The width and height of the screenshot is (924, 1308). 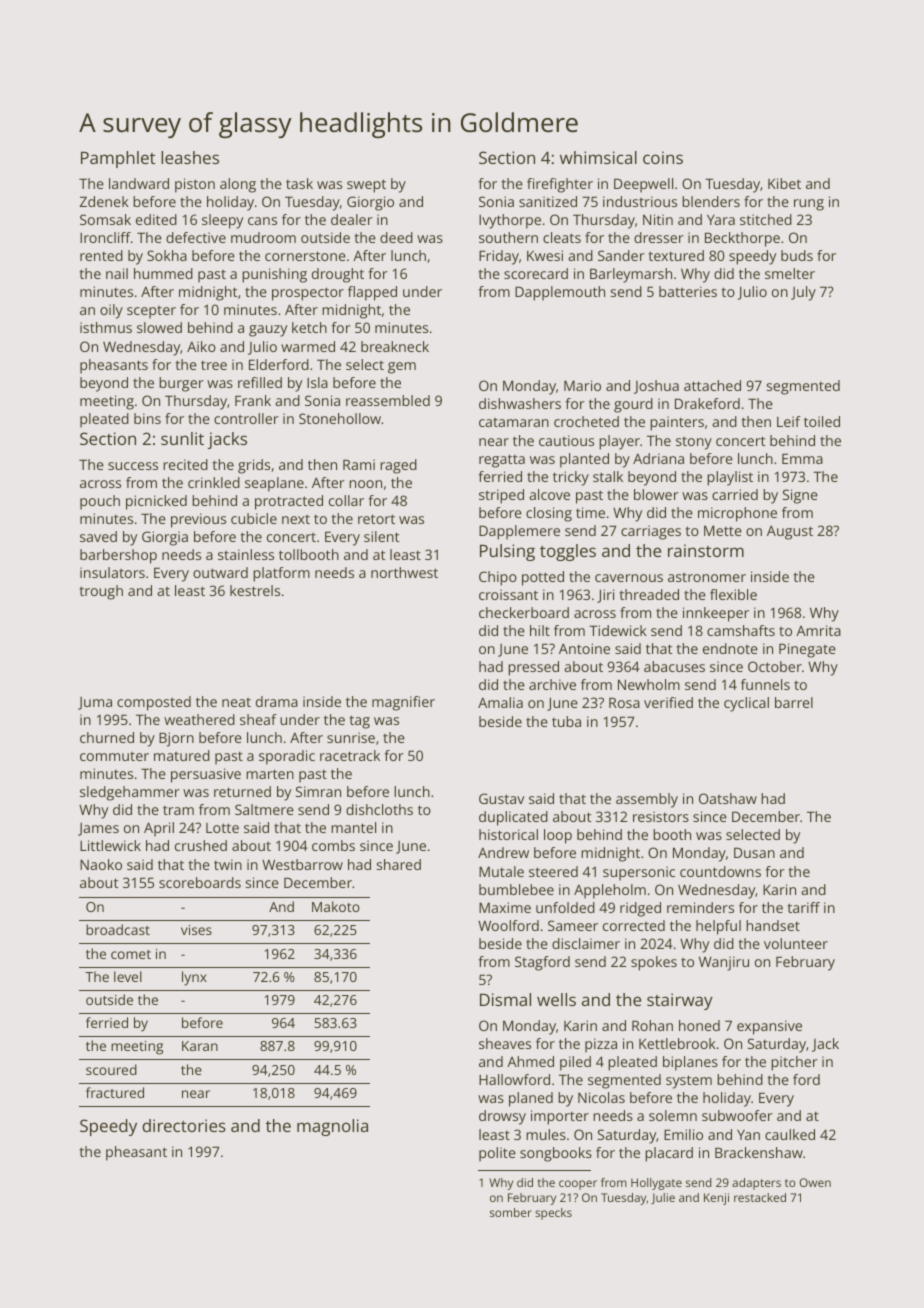 What do you see at coordinates (716, 614) in the screenshot?
I see `innkeeper` at bounding box center [716, 614].
